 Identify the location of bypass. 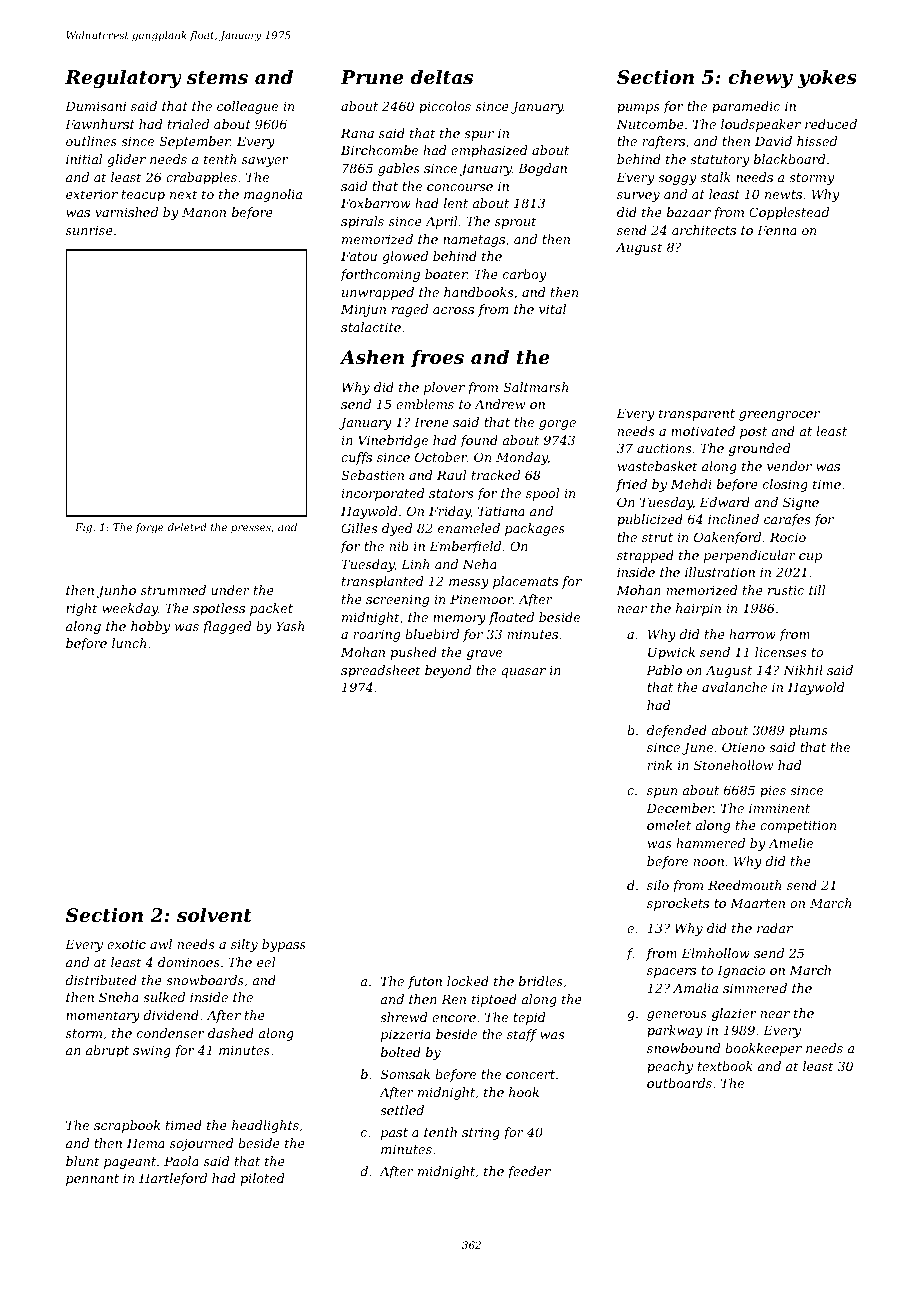
(284, 945).
